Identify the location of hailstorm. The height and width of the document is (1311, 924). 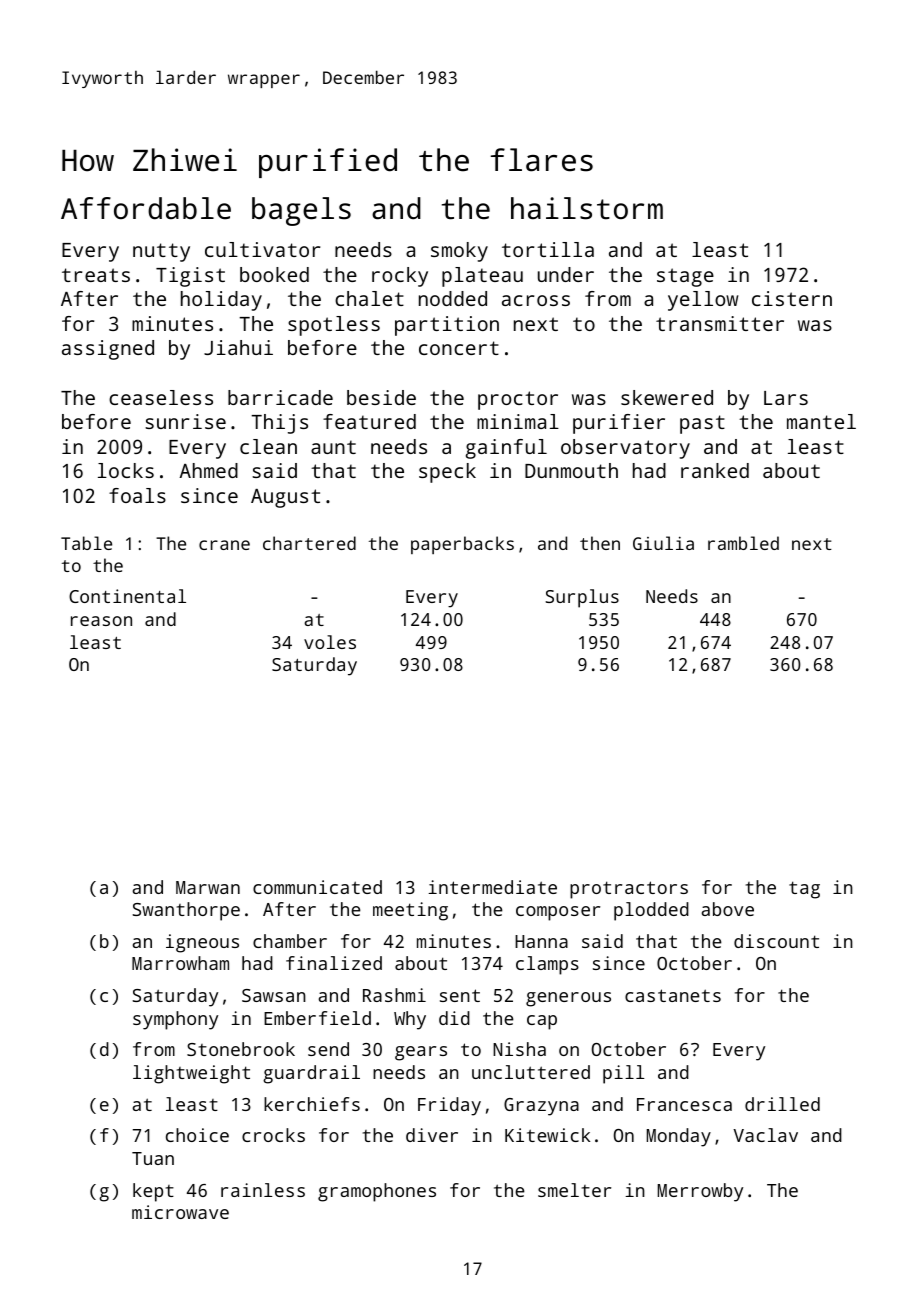
(587, 208).
